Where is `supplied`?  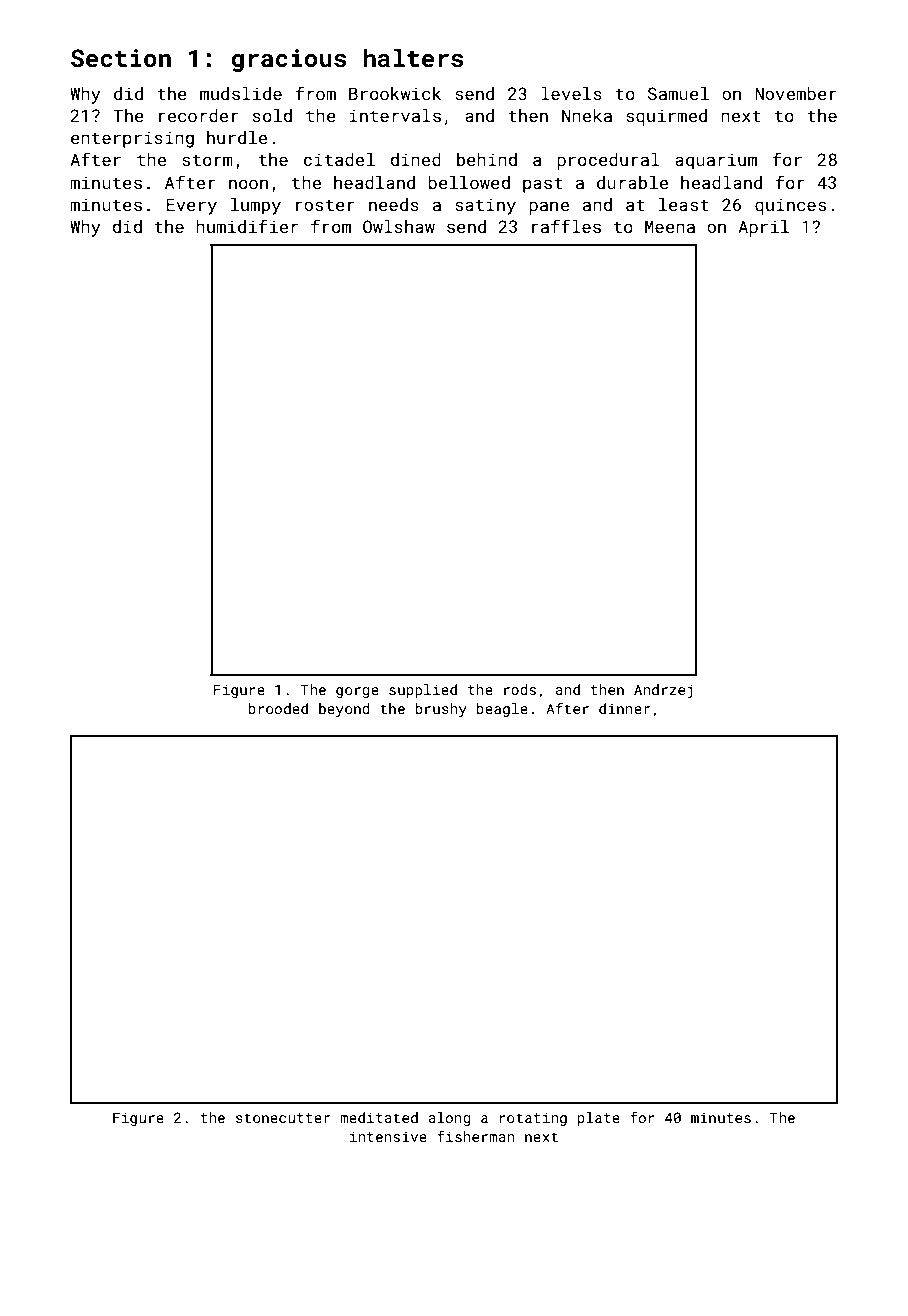 supplied is located at coordinates (423, 691).
